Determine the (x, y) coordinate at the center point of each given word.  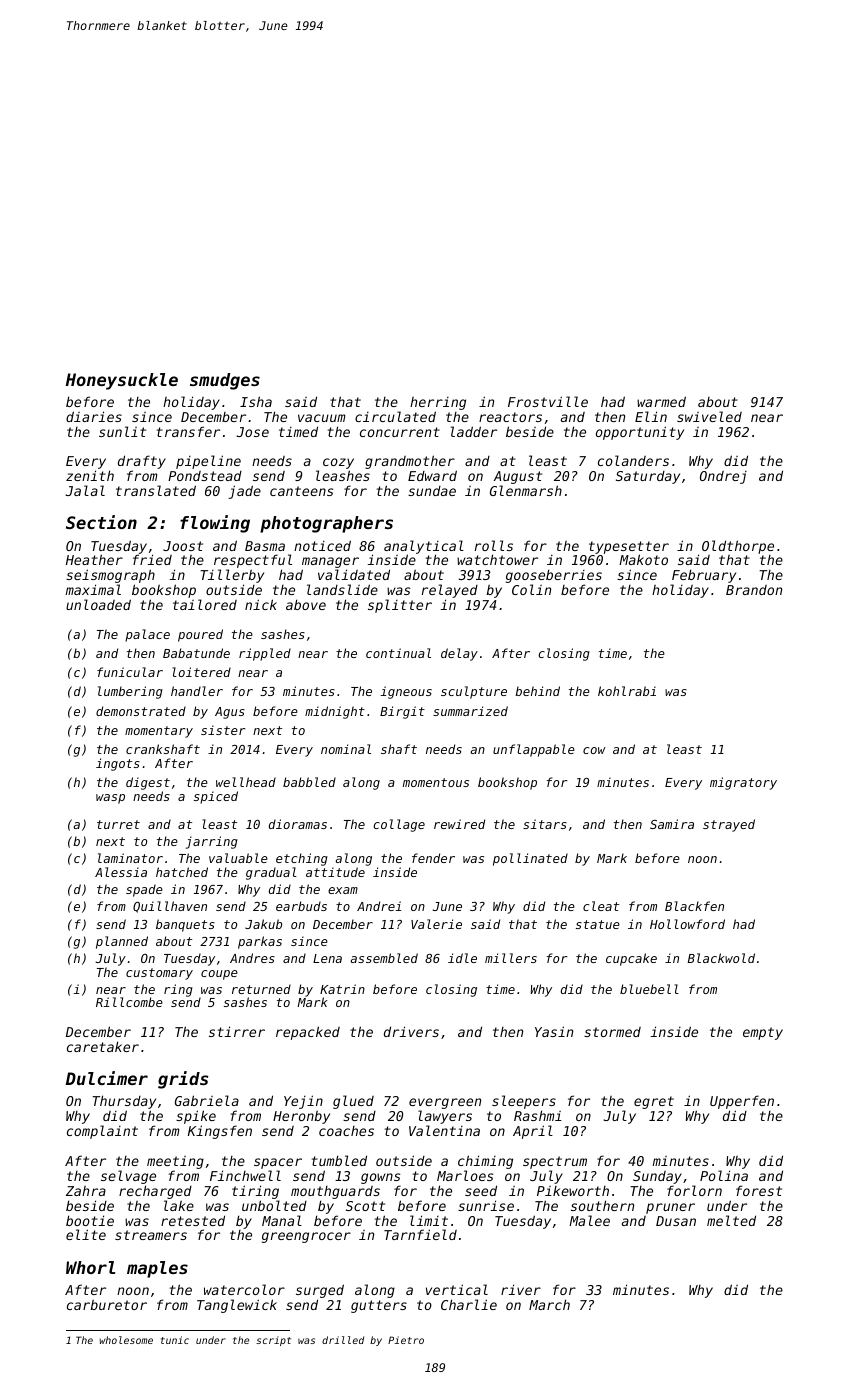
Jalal (85, 490)
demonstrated (141, 711)
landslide (342, 589)
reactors (510, 417)
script (273, 1341)
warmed (661, 401)
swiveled (709, 416)
